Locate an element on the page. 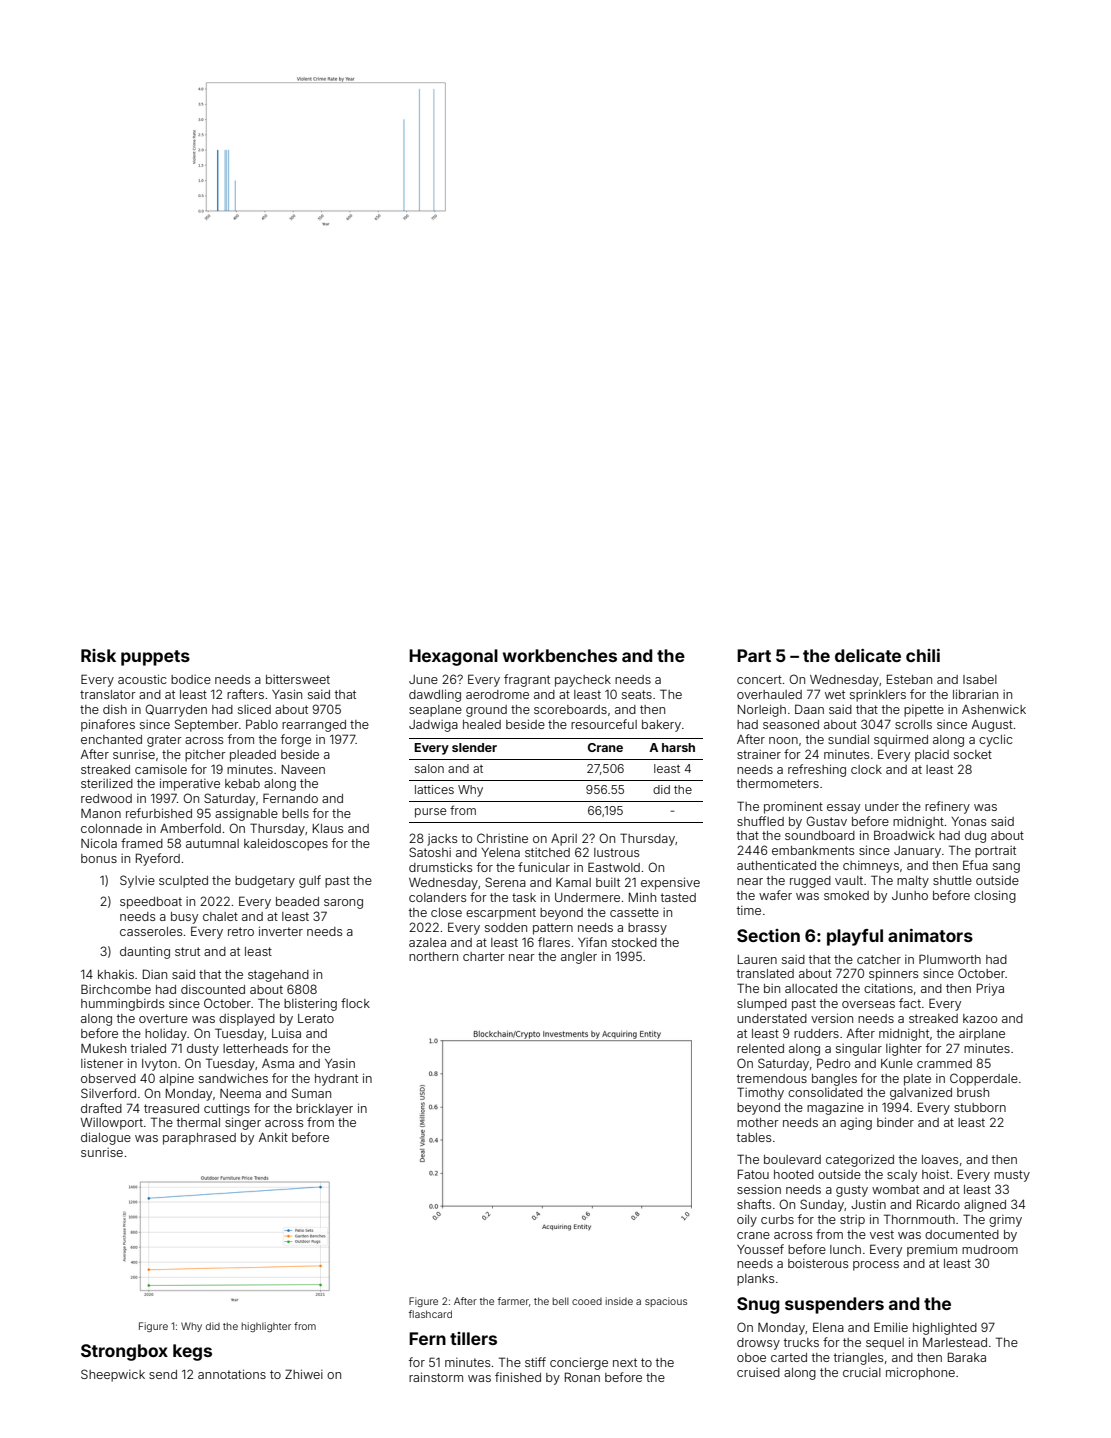 The width and height of the page is (1111, 1438). send is located at coordinates (163, 1374).
